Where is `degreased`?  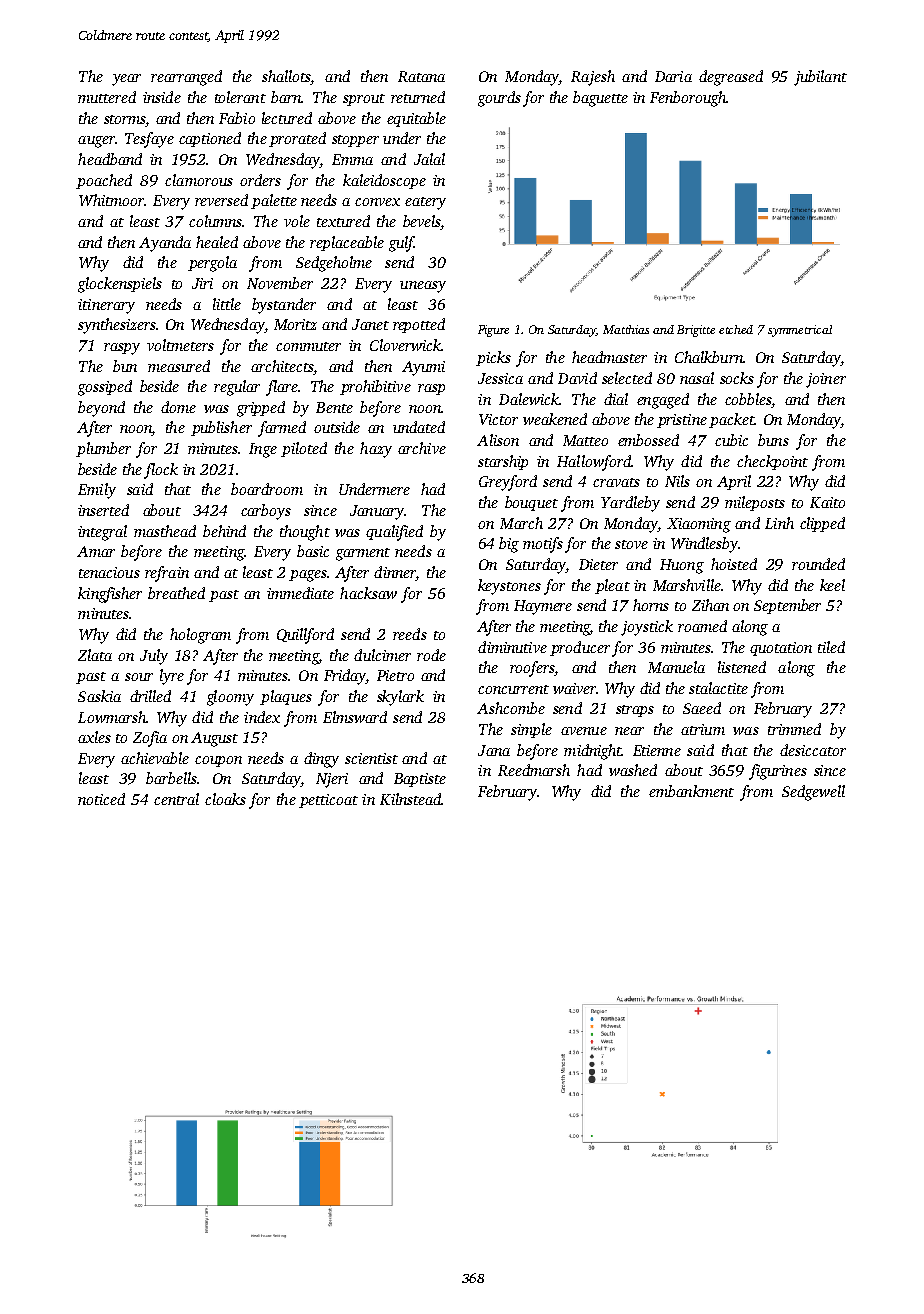
degreased is located at coordinates (731, 78).
